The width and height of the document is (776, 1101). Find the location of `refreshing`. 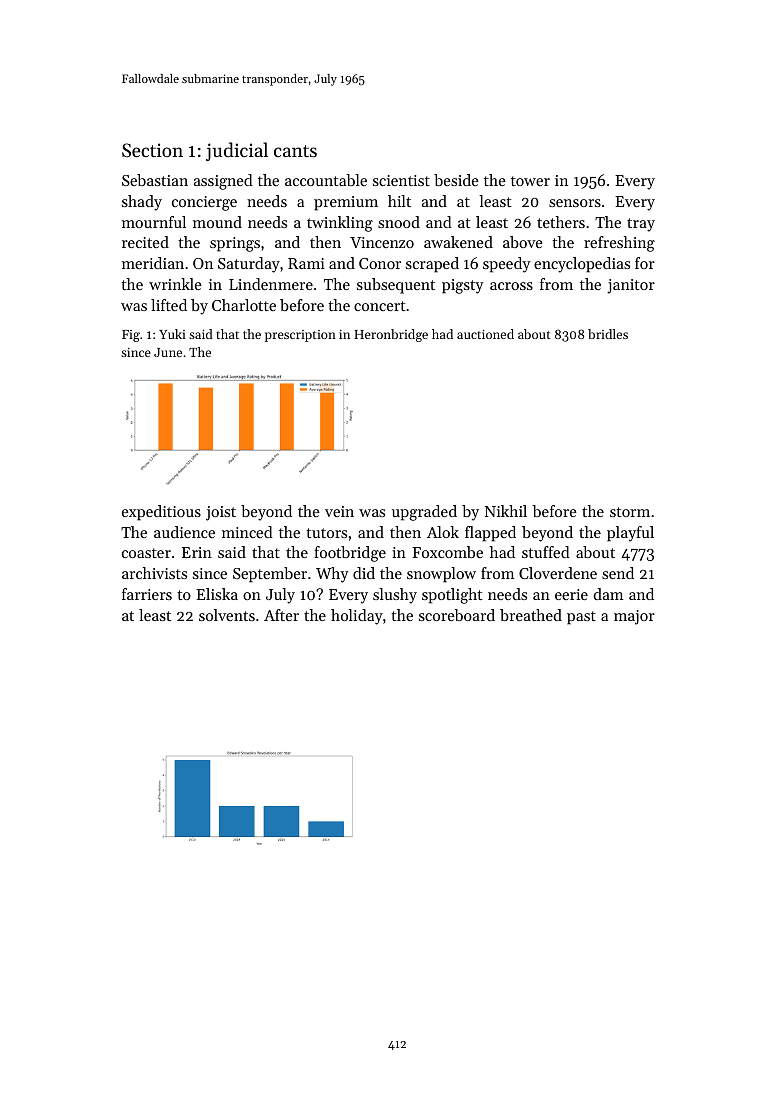

refreshing is located at coordinates (619, 244).
